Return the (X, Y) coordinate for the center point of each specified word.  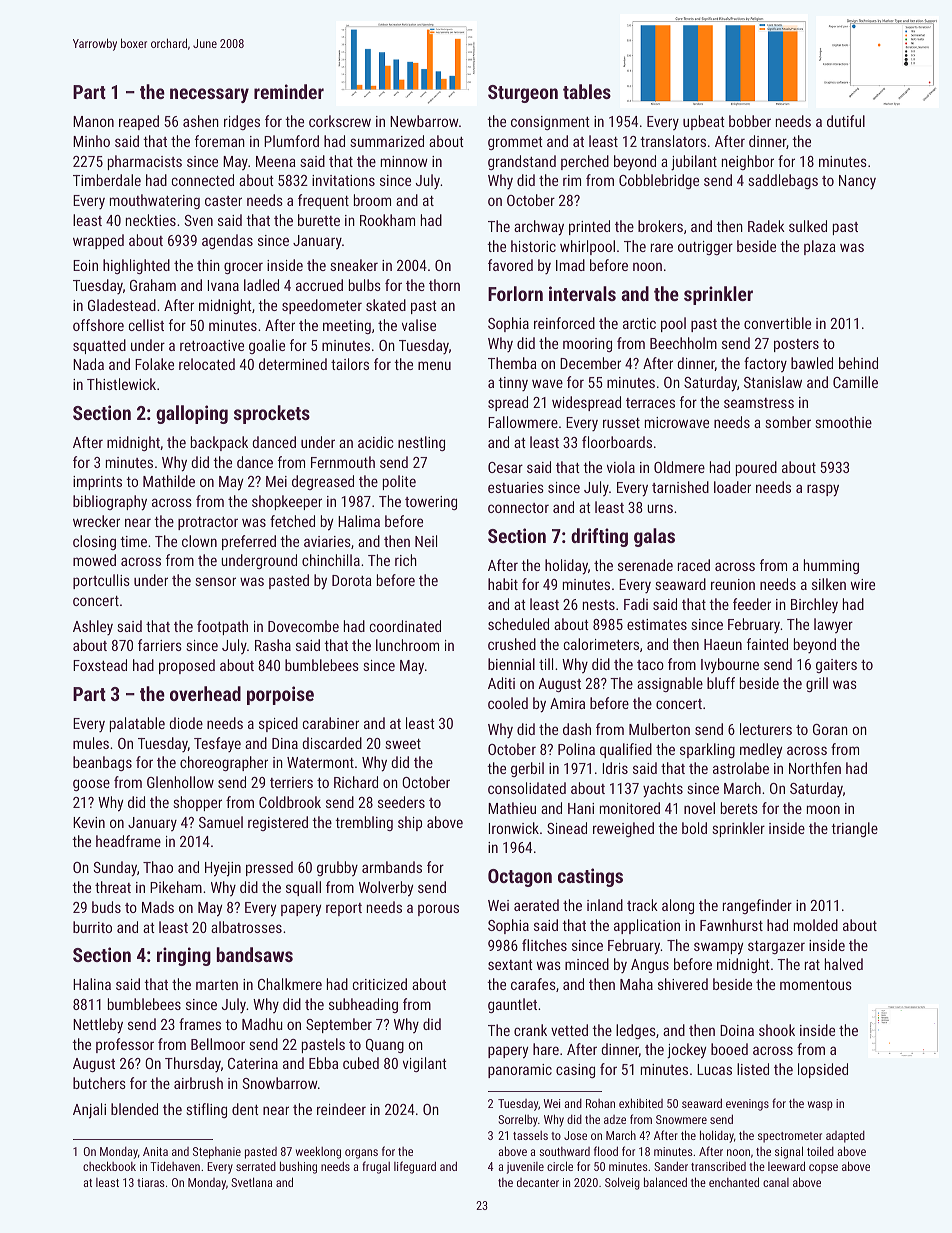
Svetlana (251, 1182)
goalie (267, 346)
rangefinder (757, 906)
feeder (752, 604)
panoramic (520, 1071)
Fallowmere (523, 422)
